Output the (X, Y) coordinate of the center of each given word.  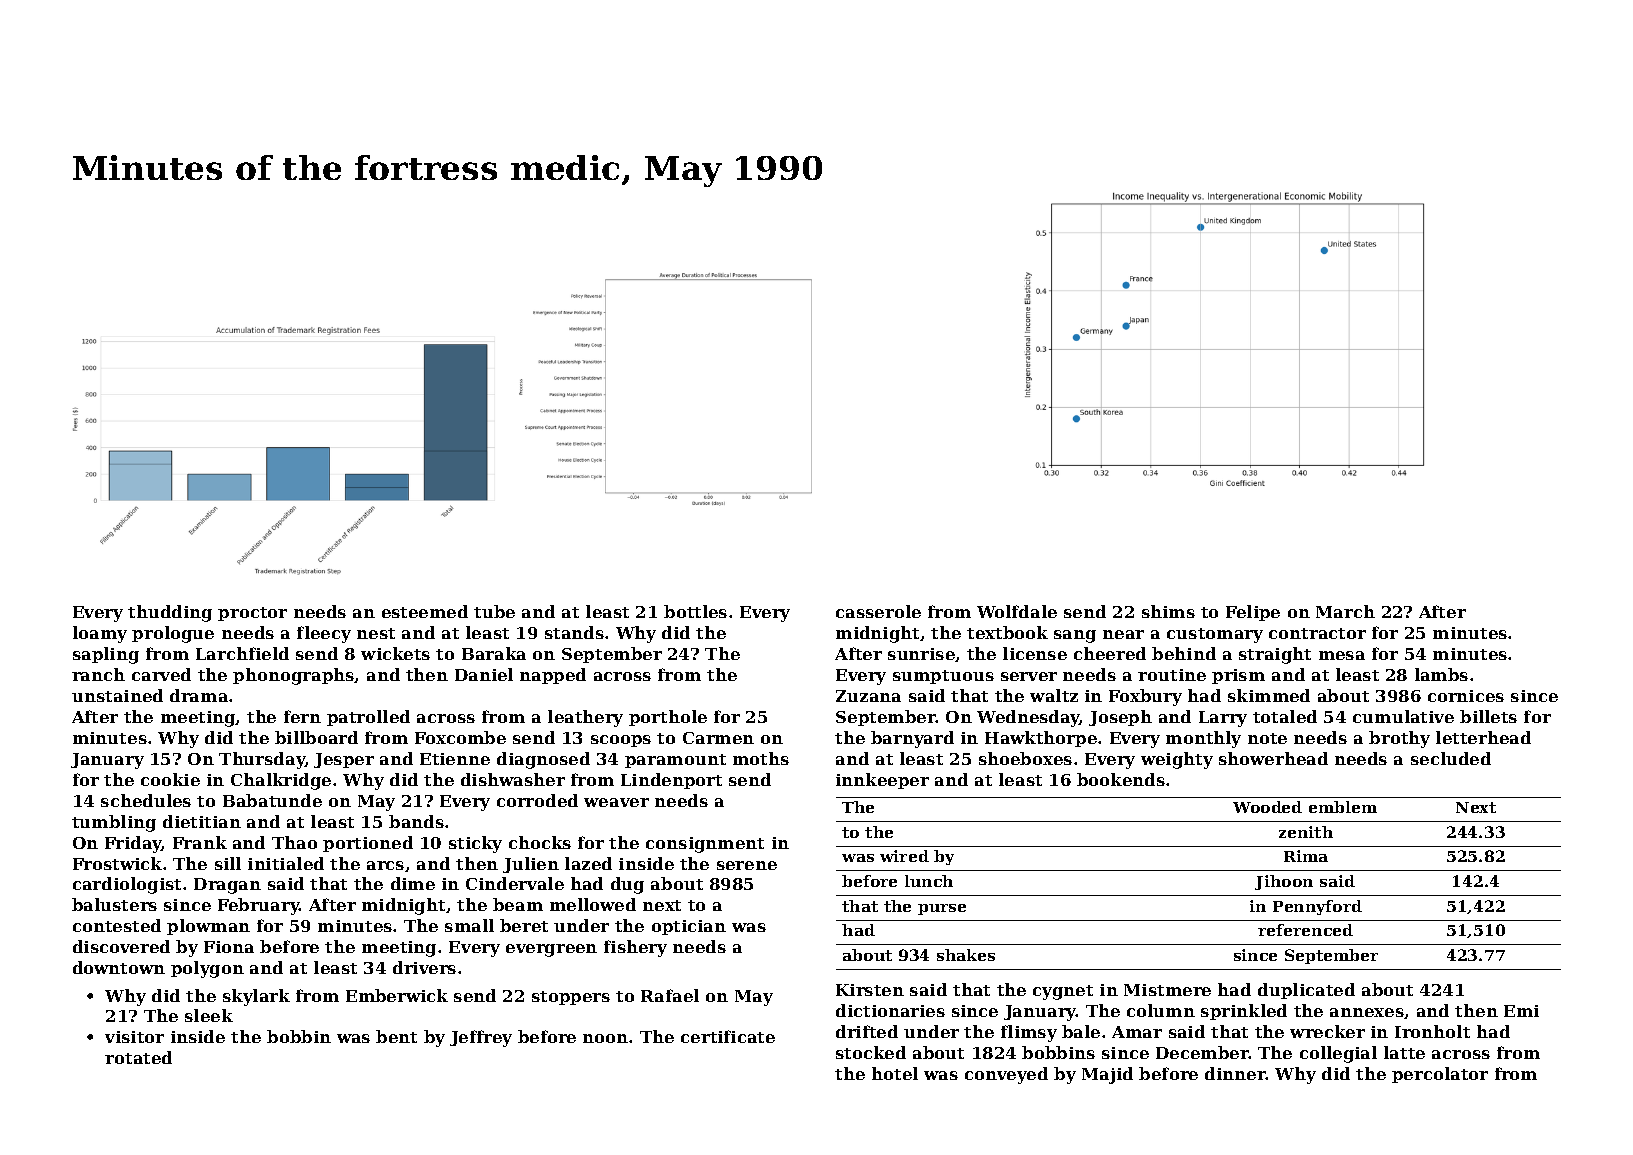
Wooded (1267, 807)
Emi (1521, 1011)
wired (904, 856)
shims (1168, 611)
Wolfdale (1017, 611)
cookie (170, 779)
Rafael (670, 995)
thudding (170, 613)
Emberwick (397, 995)
